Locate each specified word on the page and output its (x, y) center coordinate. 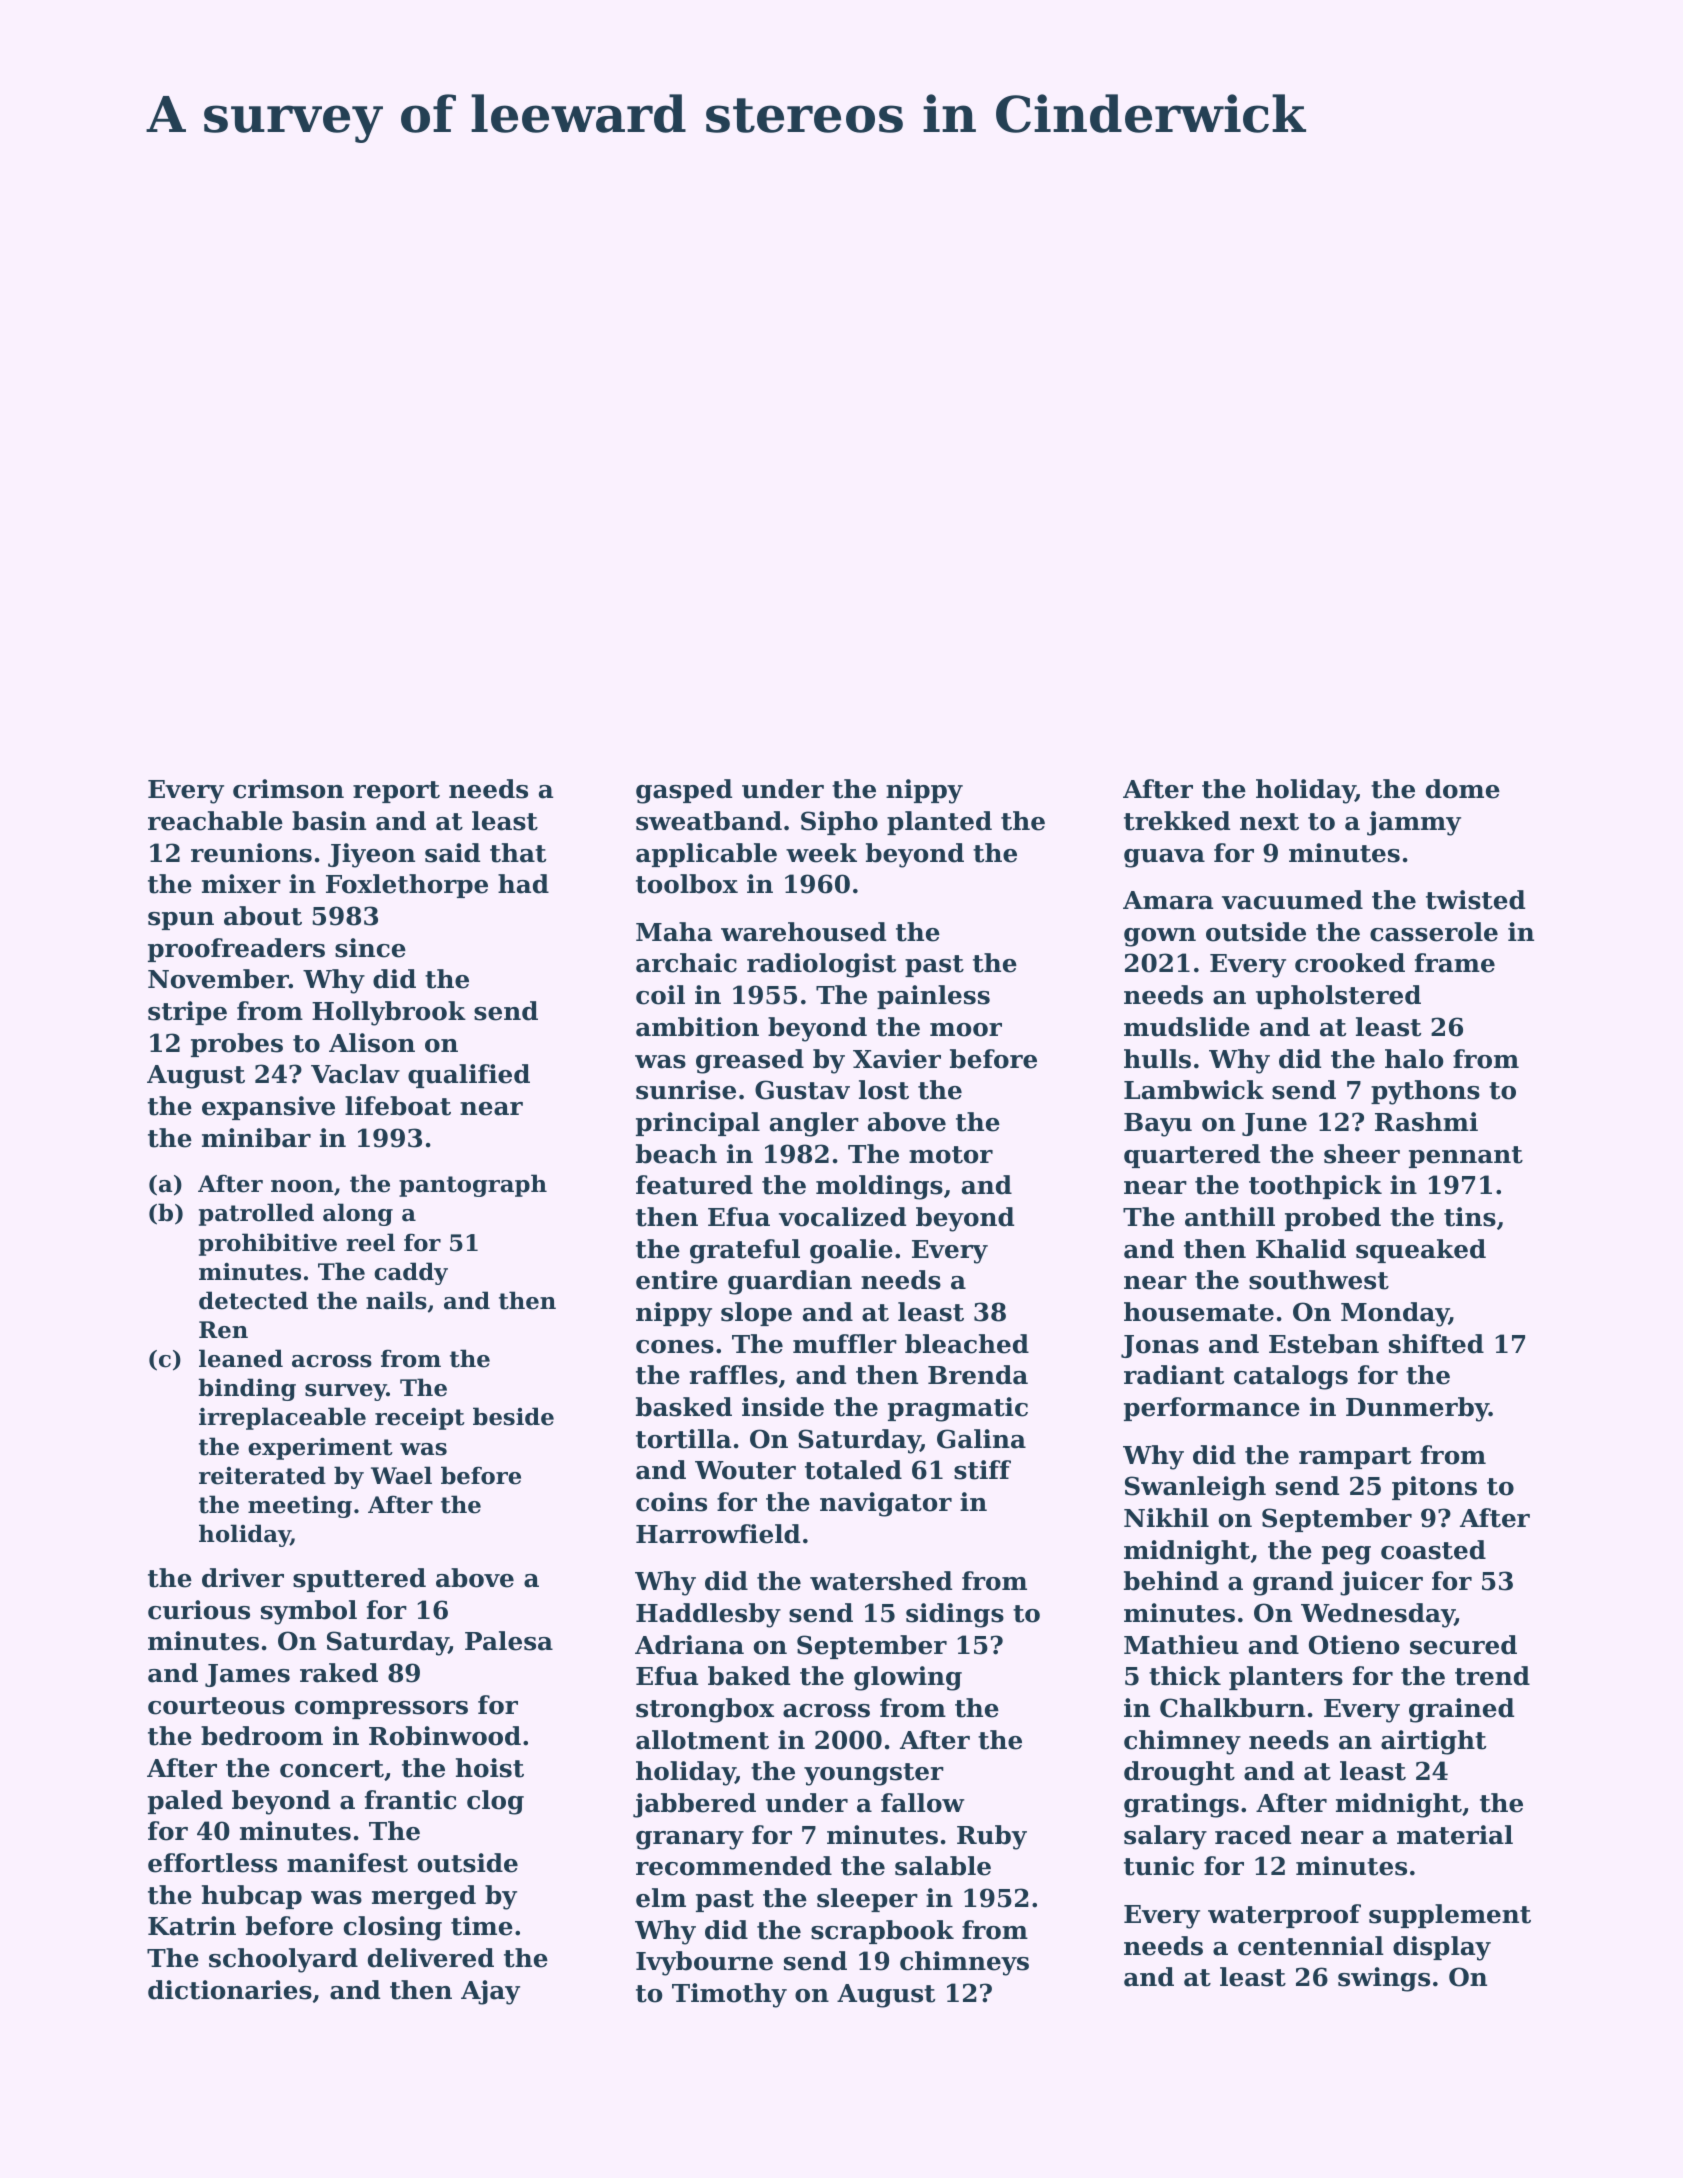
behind (1171, 1581)
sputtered (359, 1580)
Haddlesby (708, 1615)
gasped (684, 791)
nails (396, 1300)
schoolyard (283, 1960)
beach (676, 1154)
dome (1463, 789)
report (396, 792)
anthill (1230, 1217)
